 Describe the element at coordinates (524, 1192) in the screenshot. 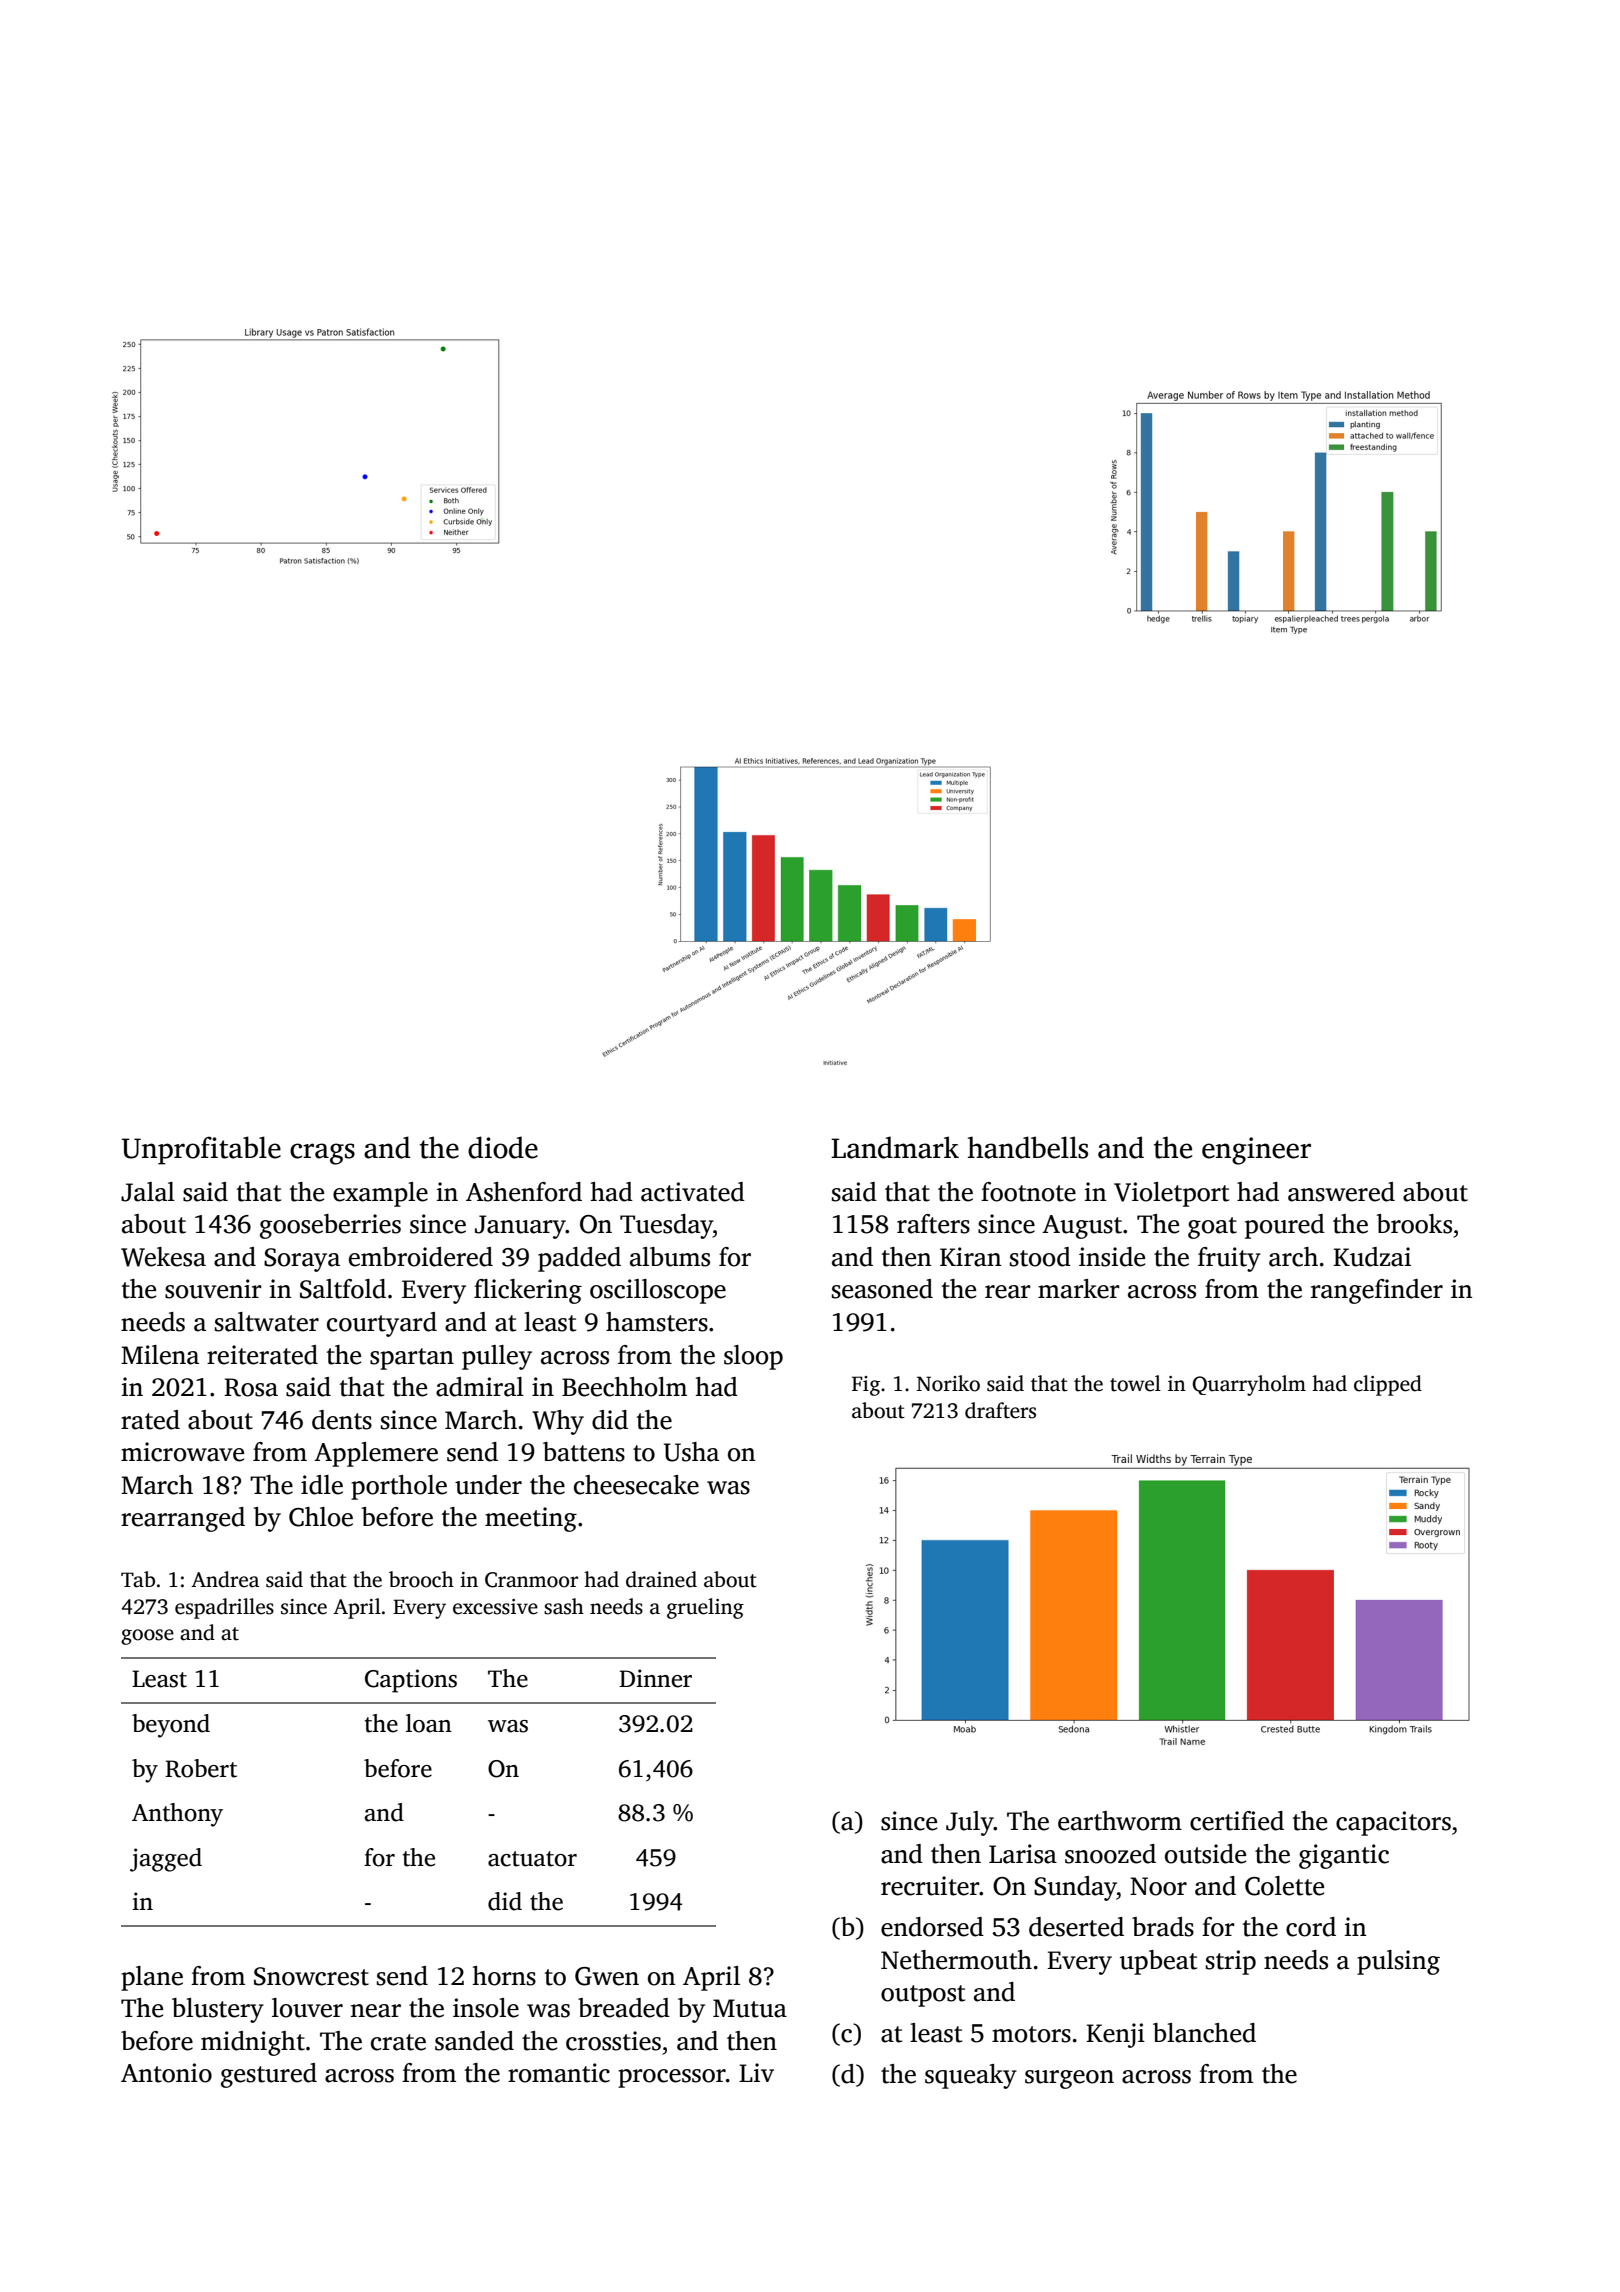

I see `Ashenford` at that location.
